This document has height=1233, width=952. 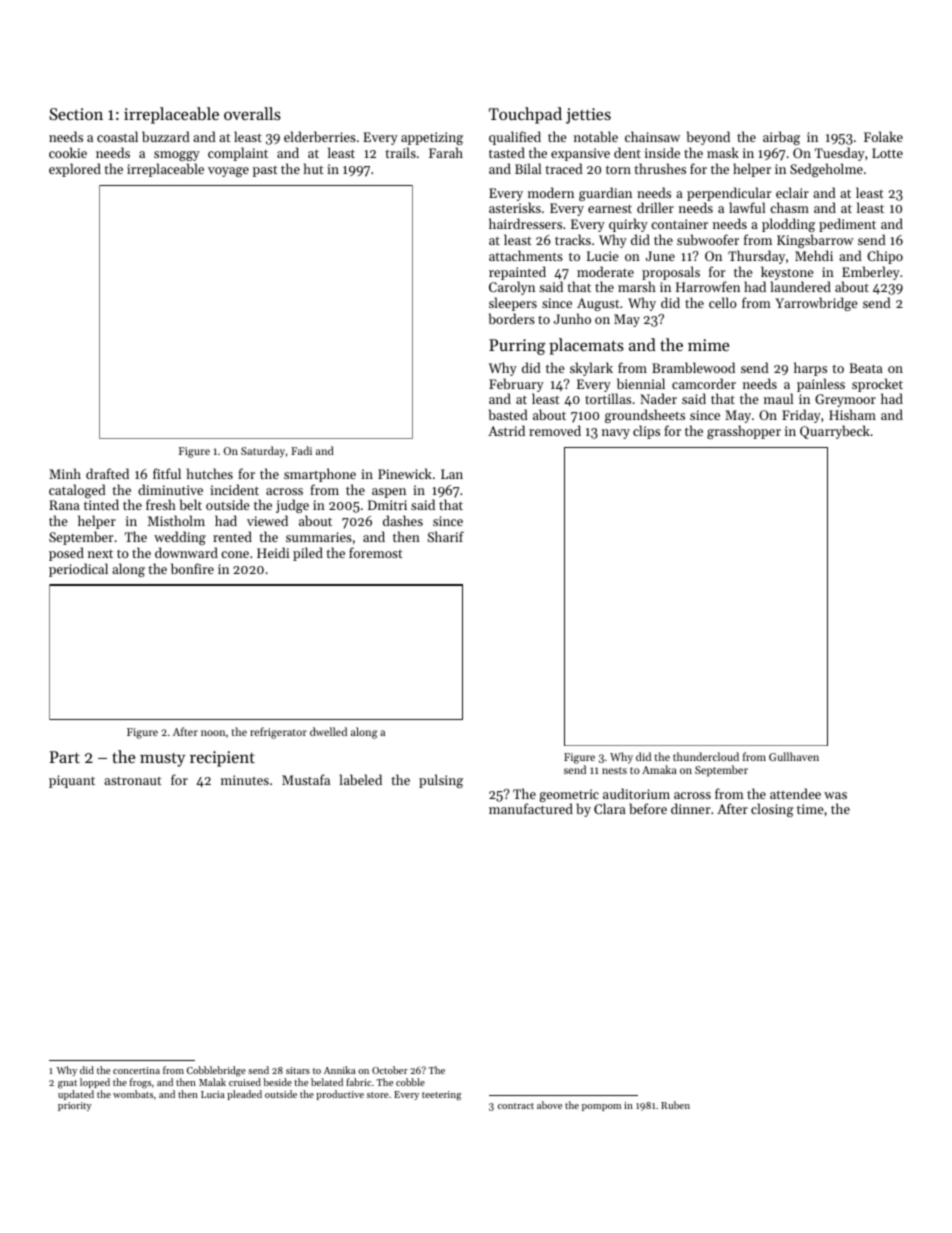 I want to click on overalls, so click(x=252, y=113).
